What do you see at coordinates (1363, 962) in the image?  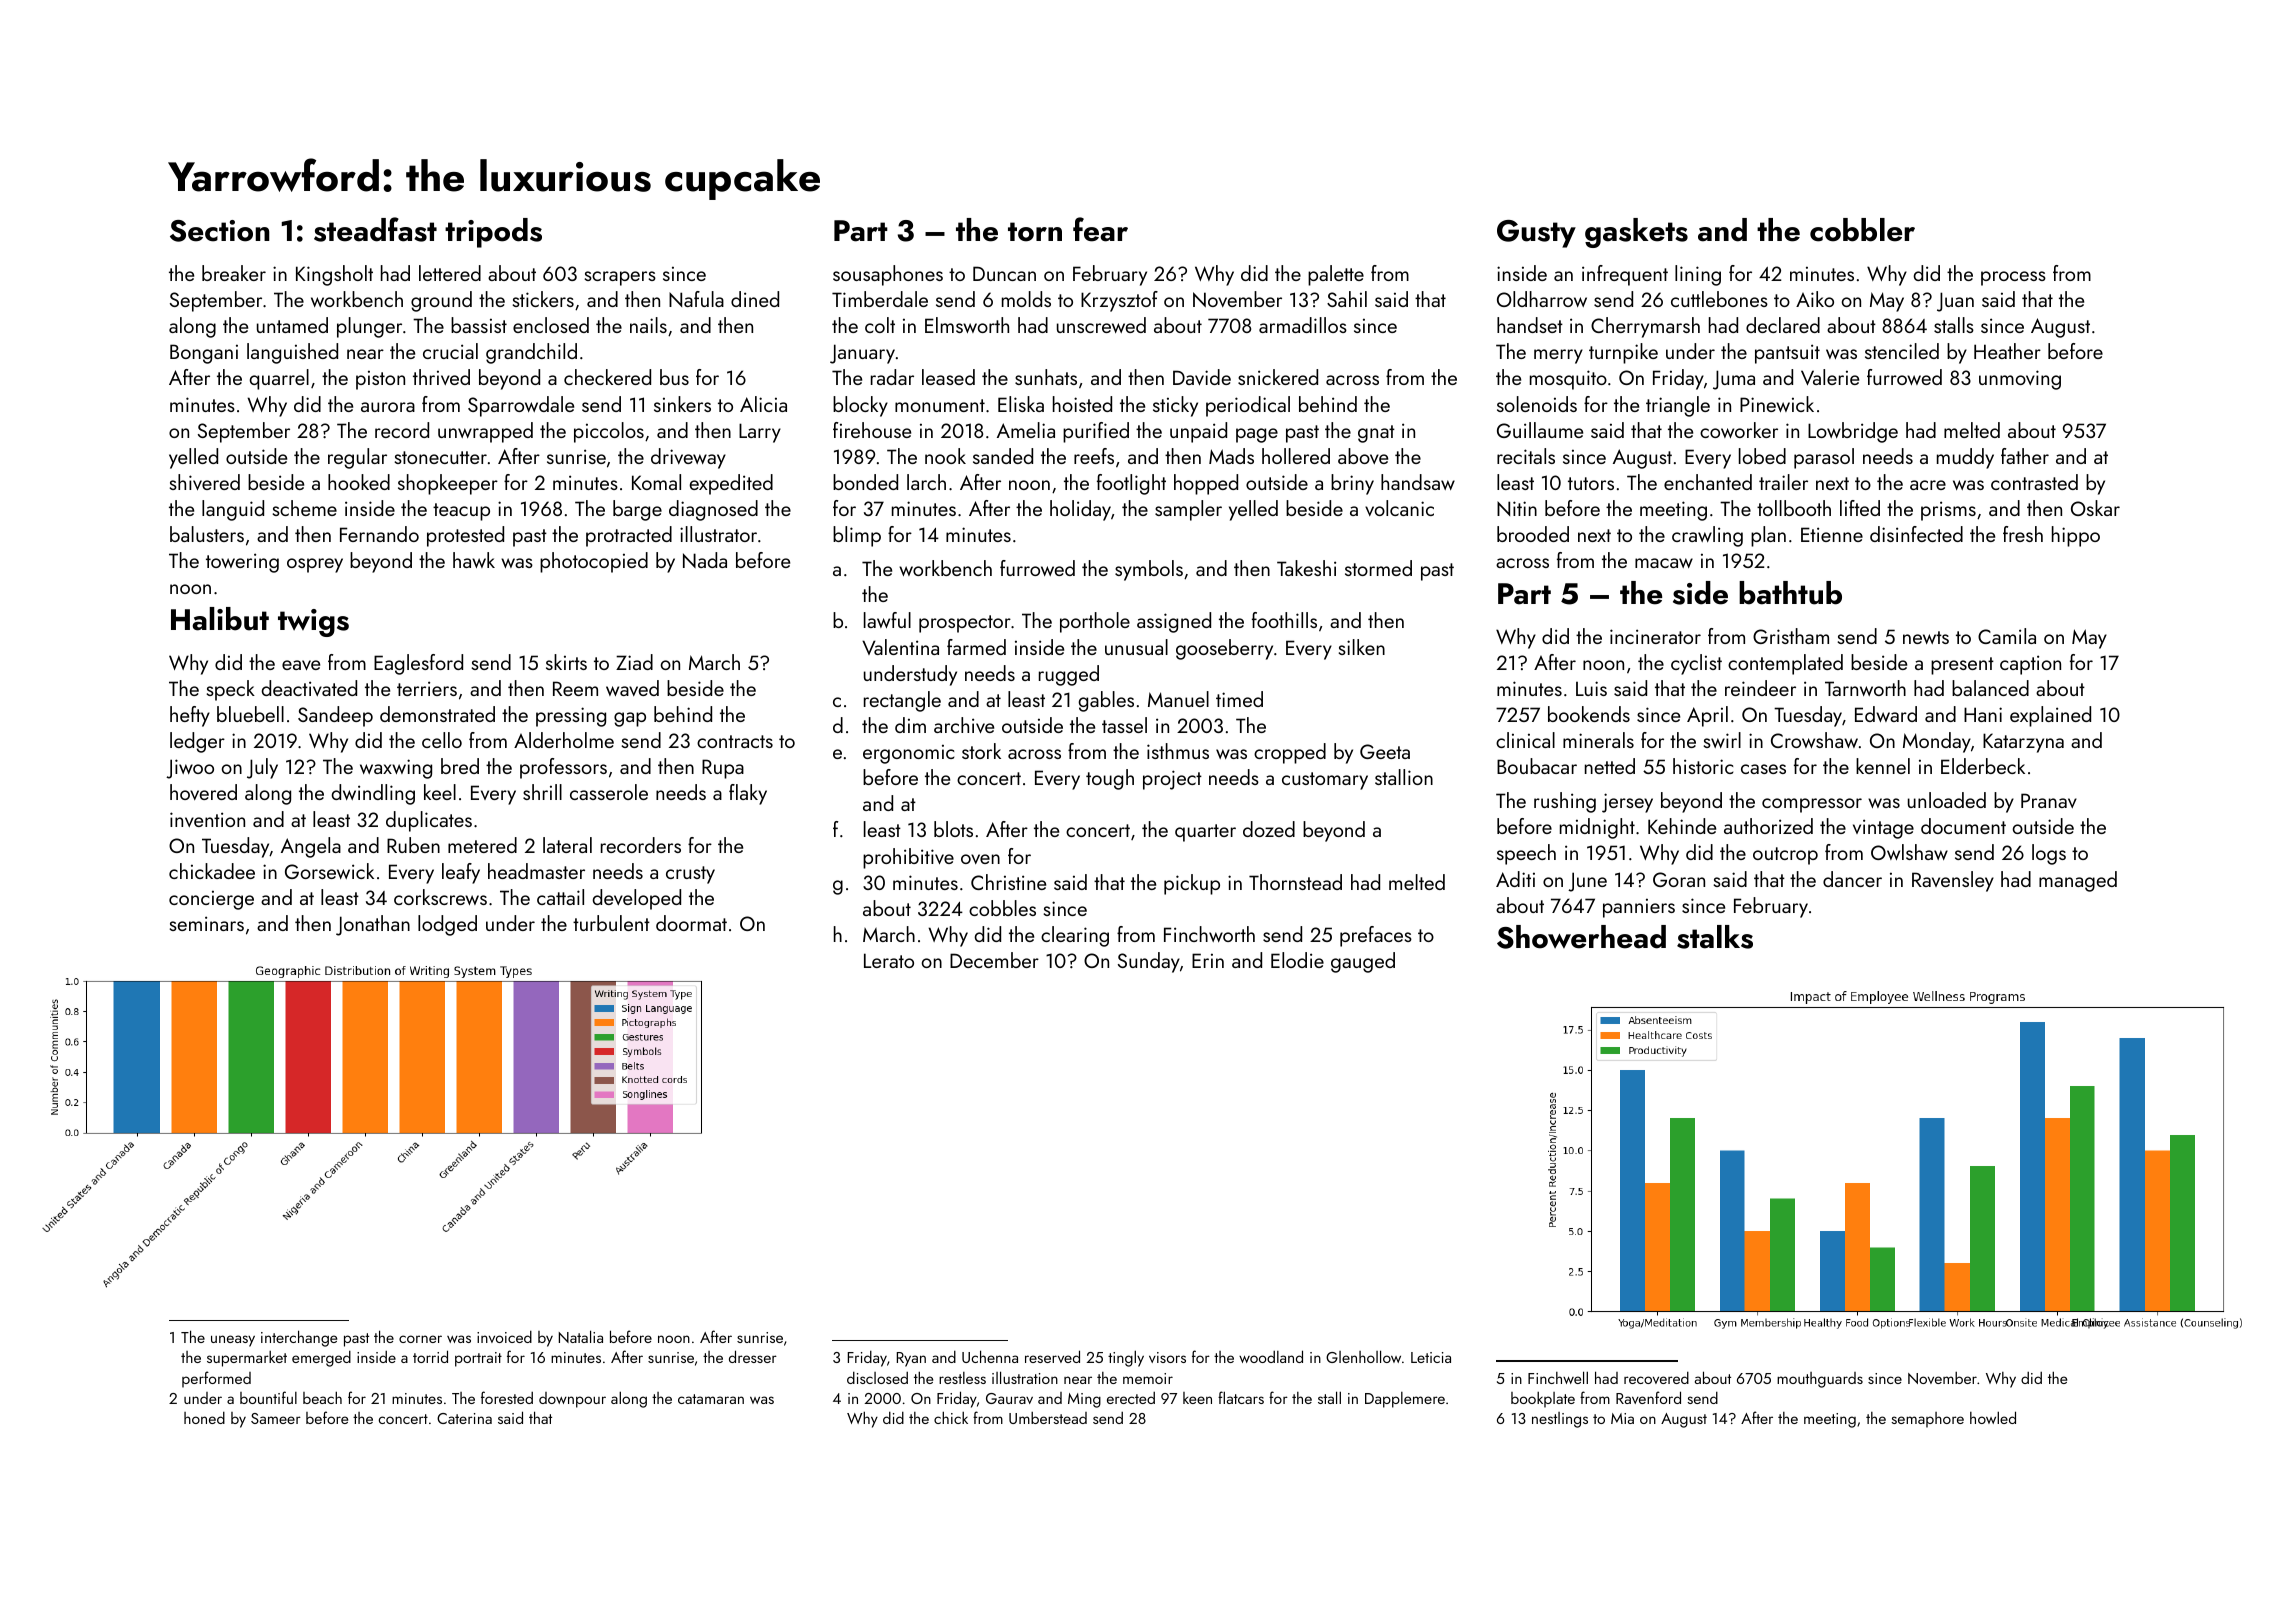 I see `gauged` at bounding box center [1363, 962].
